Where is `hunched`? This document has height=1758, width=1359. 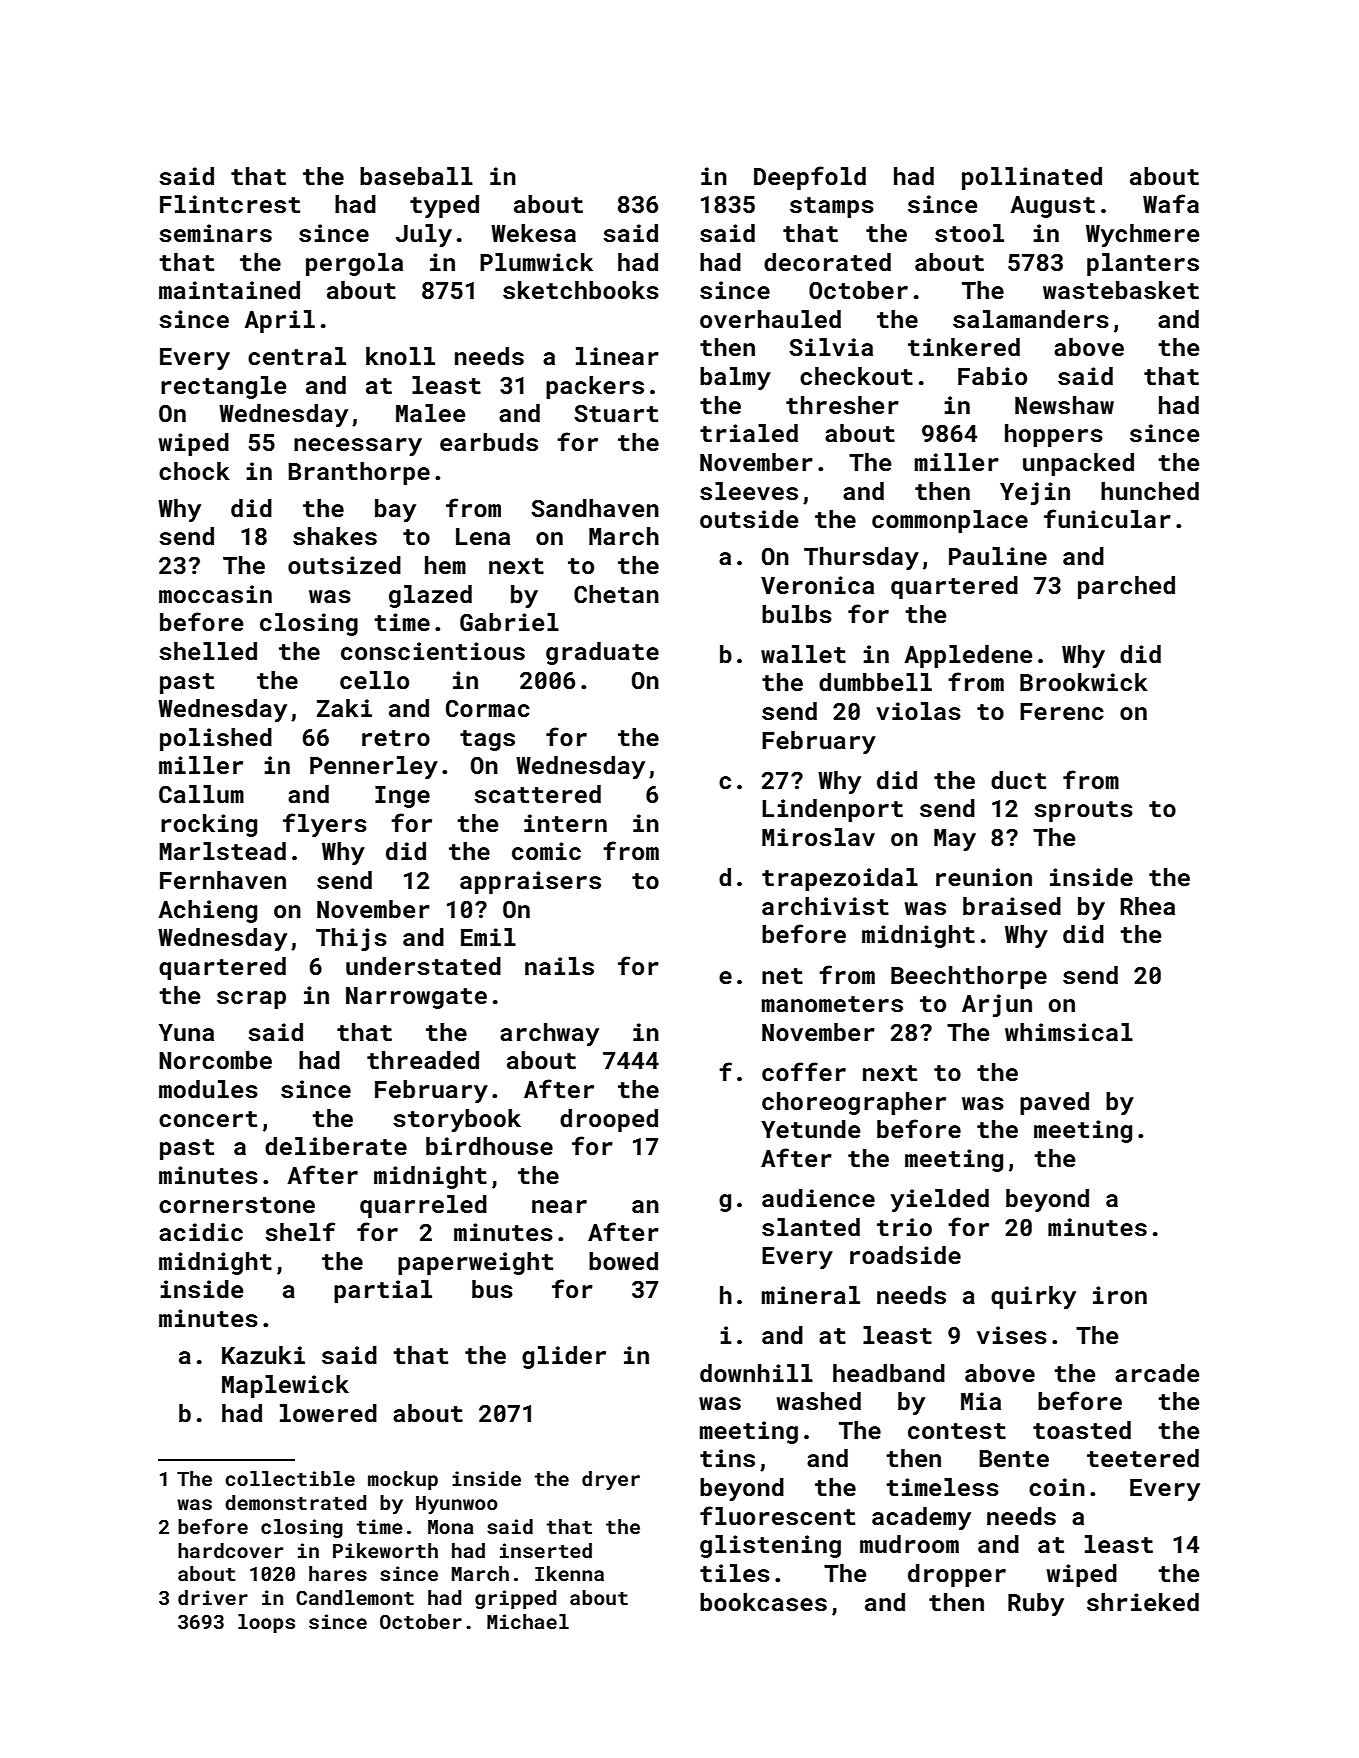
hunched is located at coordinates (1150, 491).
